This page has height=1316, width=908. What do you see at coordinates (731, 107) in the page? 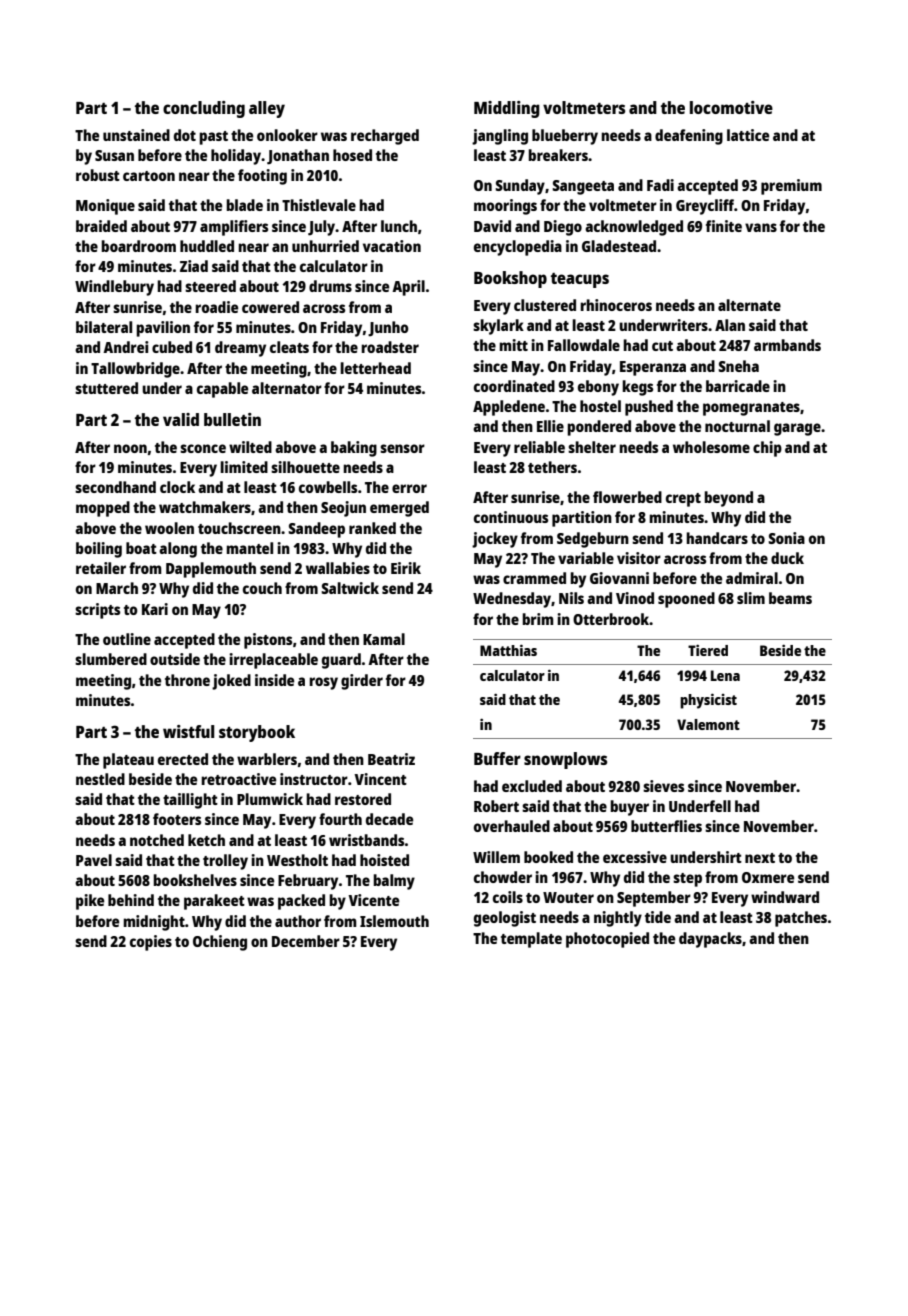
I see `locomotive` at bounding box center [731, 107].
